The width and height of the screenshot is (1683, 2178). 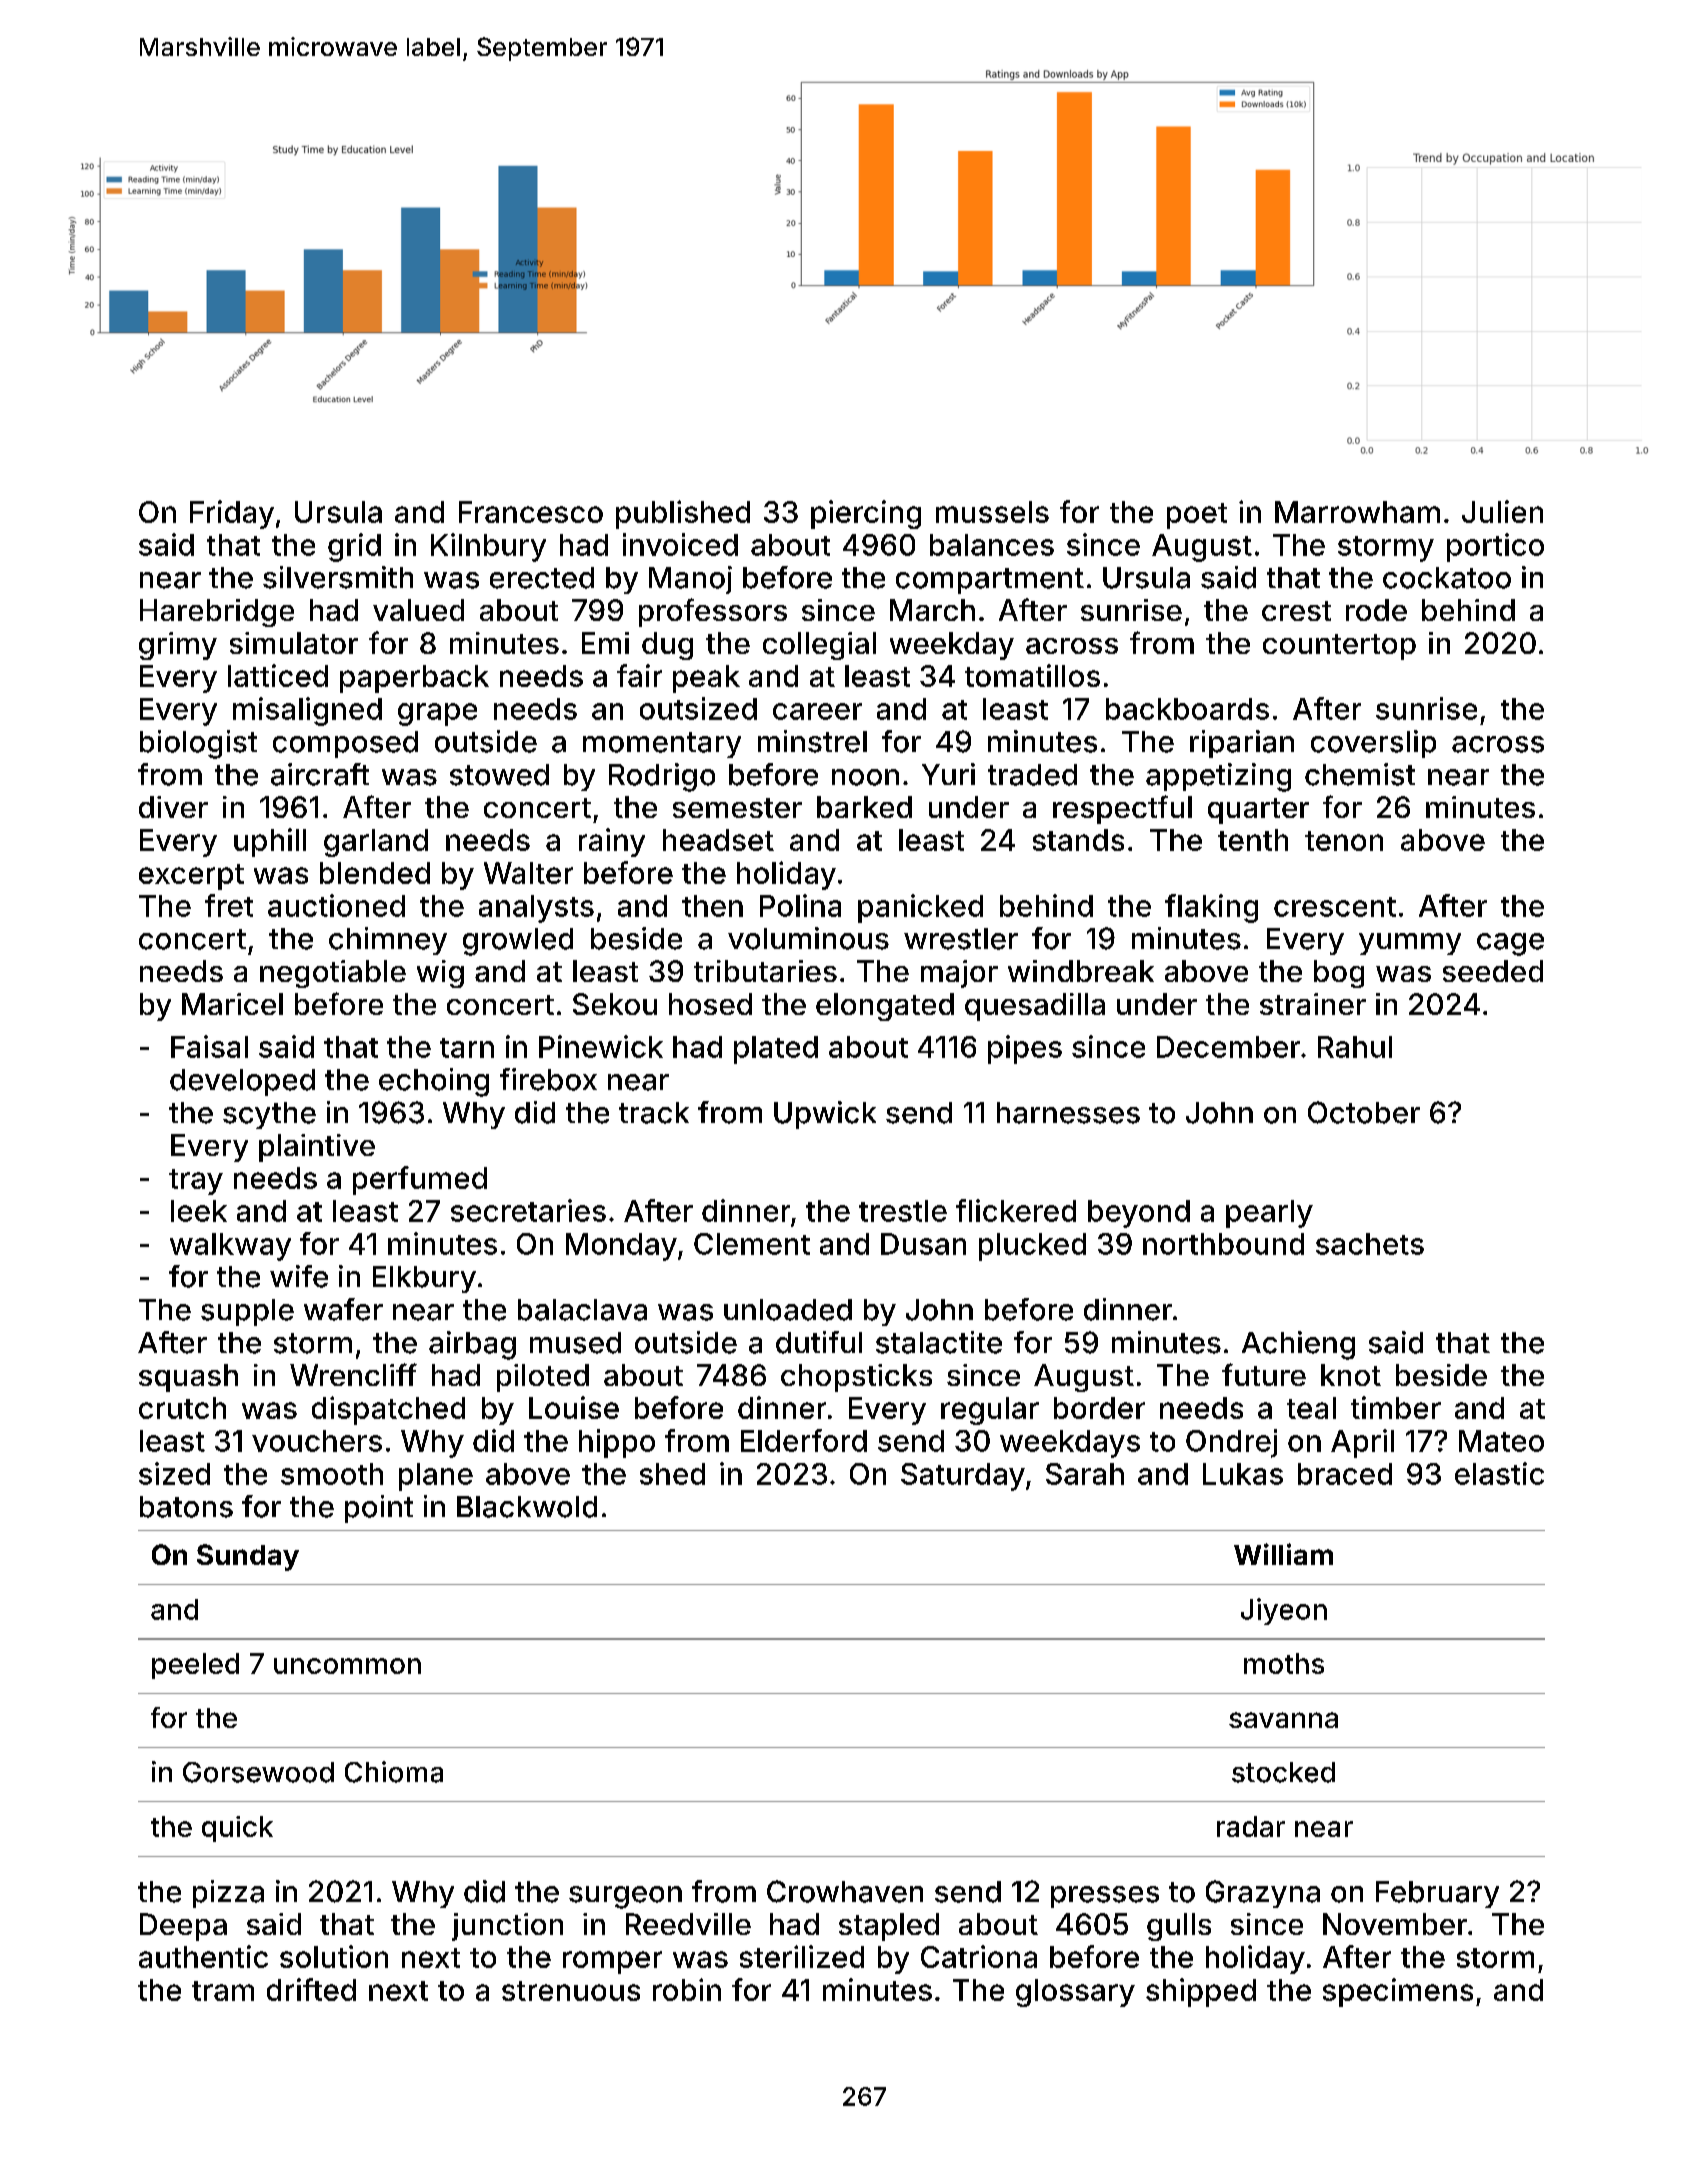 I want to click on tributaries, so click(x=765, y=971).
